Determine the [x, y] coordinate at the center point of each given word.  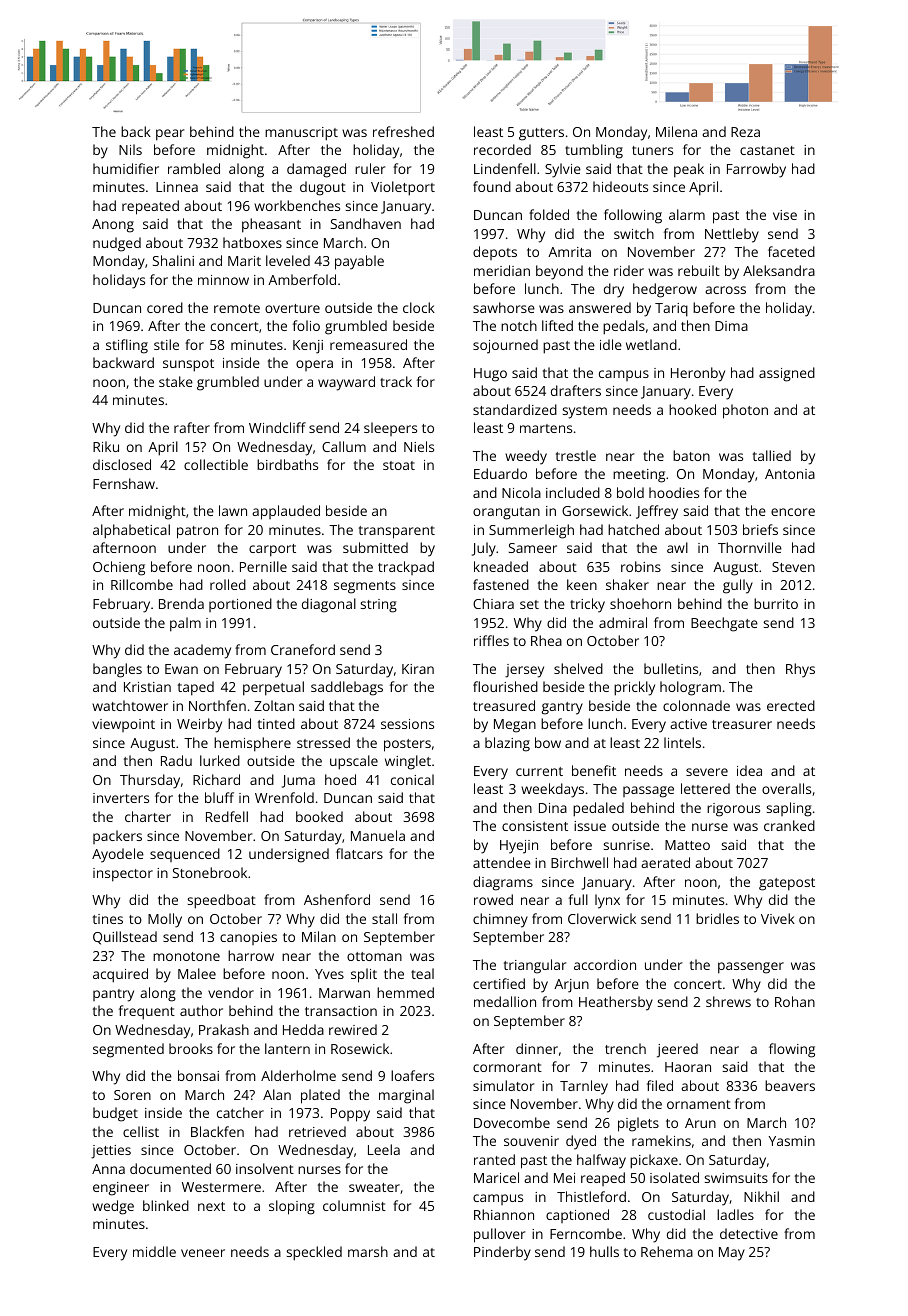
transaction [341, 1011]
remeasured [368, 344]
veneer [203, 1253]
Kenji [308, 347]
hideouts [620, 186]
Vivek [778, 918]
